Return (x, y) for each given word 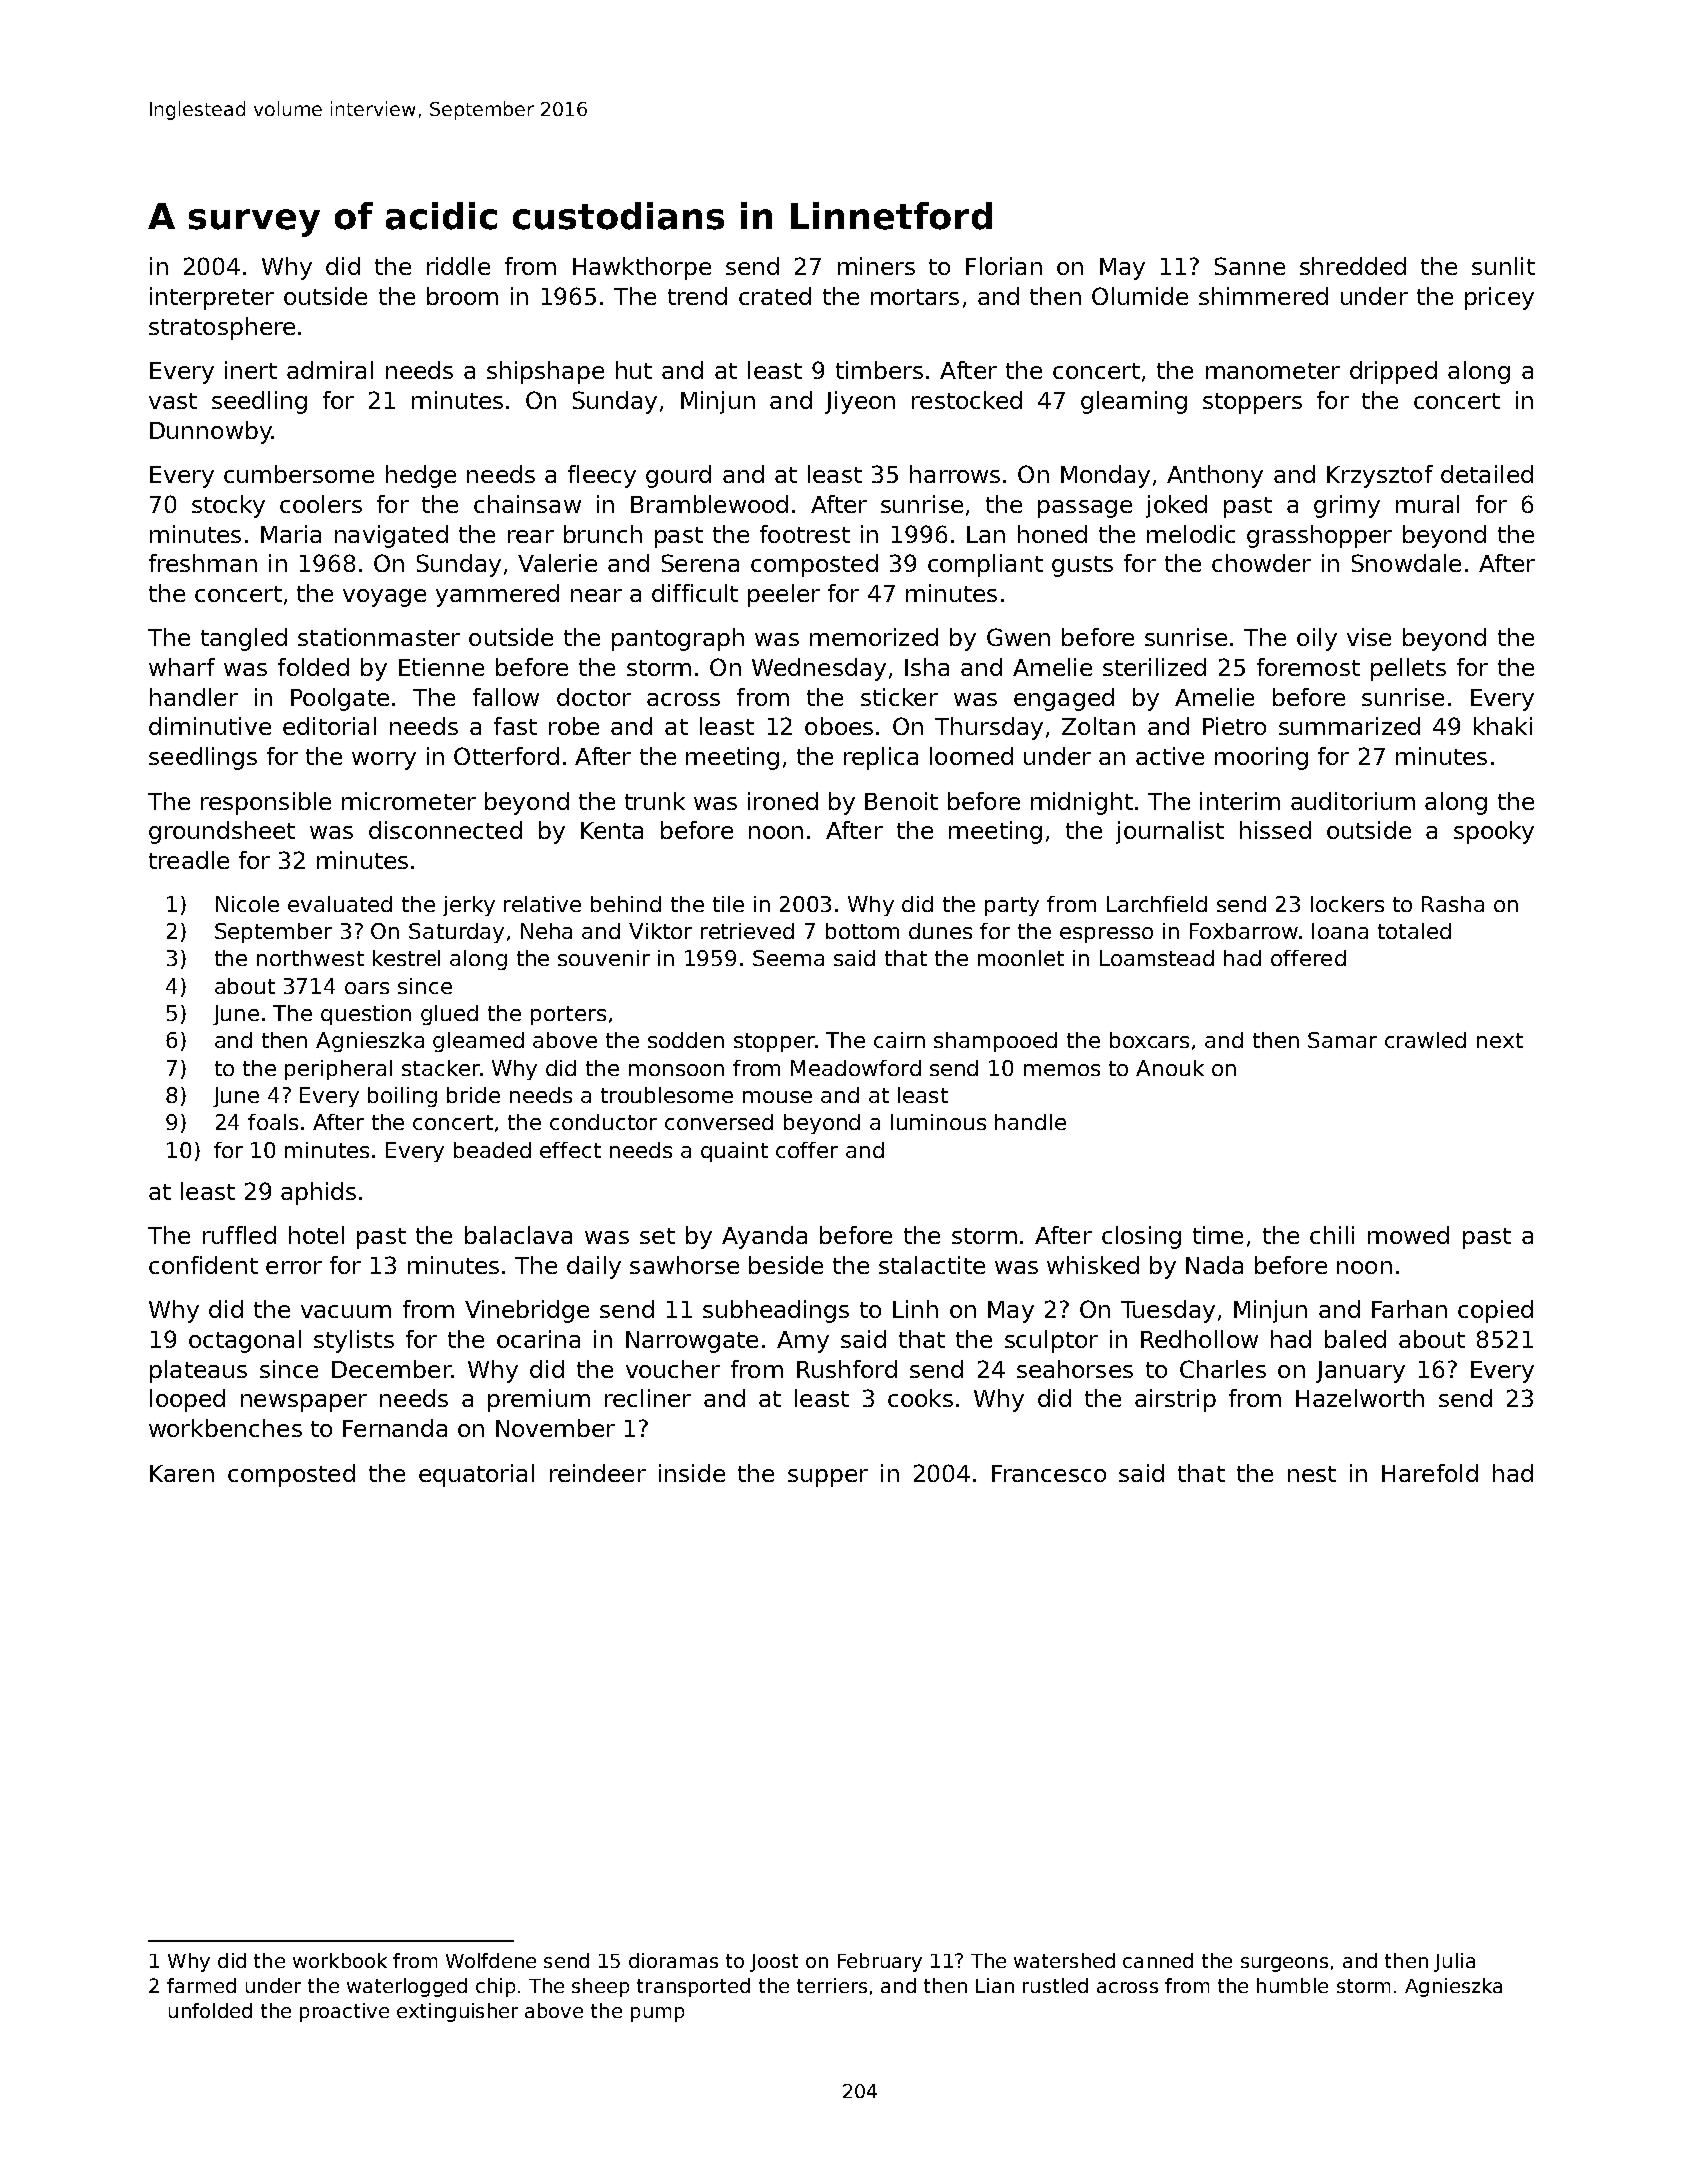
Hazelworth (1360, 1398)
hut (634, 370)
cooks (920, 1398)
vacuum (346, 1311)
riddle (458, 266)
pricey (1499, 298)
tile (728, 904)
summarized (1349, 726)
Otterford (506, 756)
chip (495, 1987)
